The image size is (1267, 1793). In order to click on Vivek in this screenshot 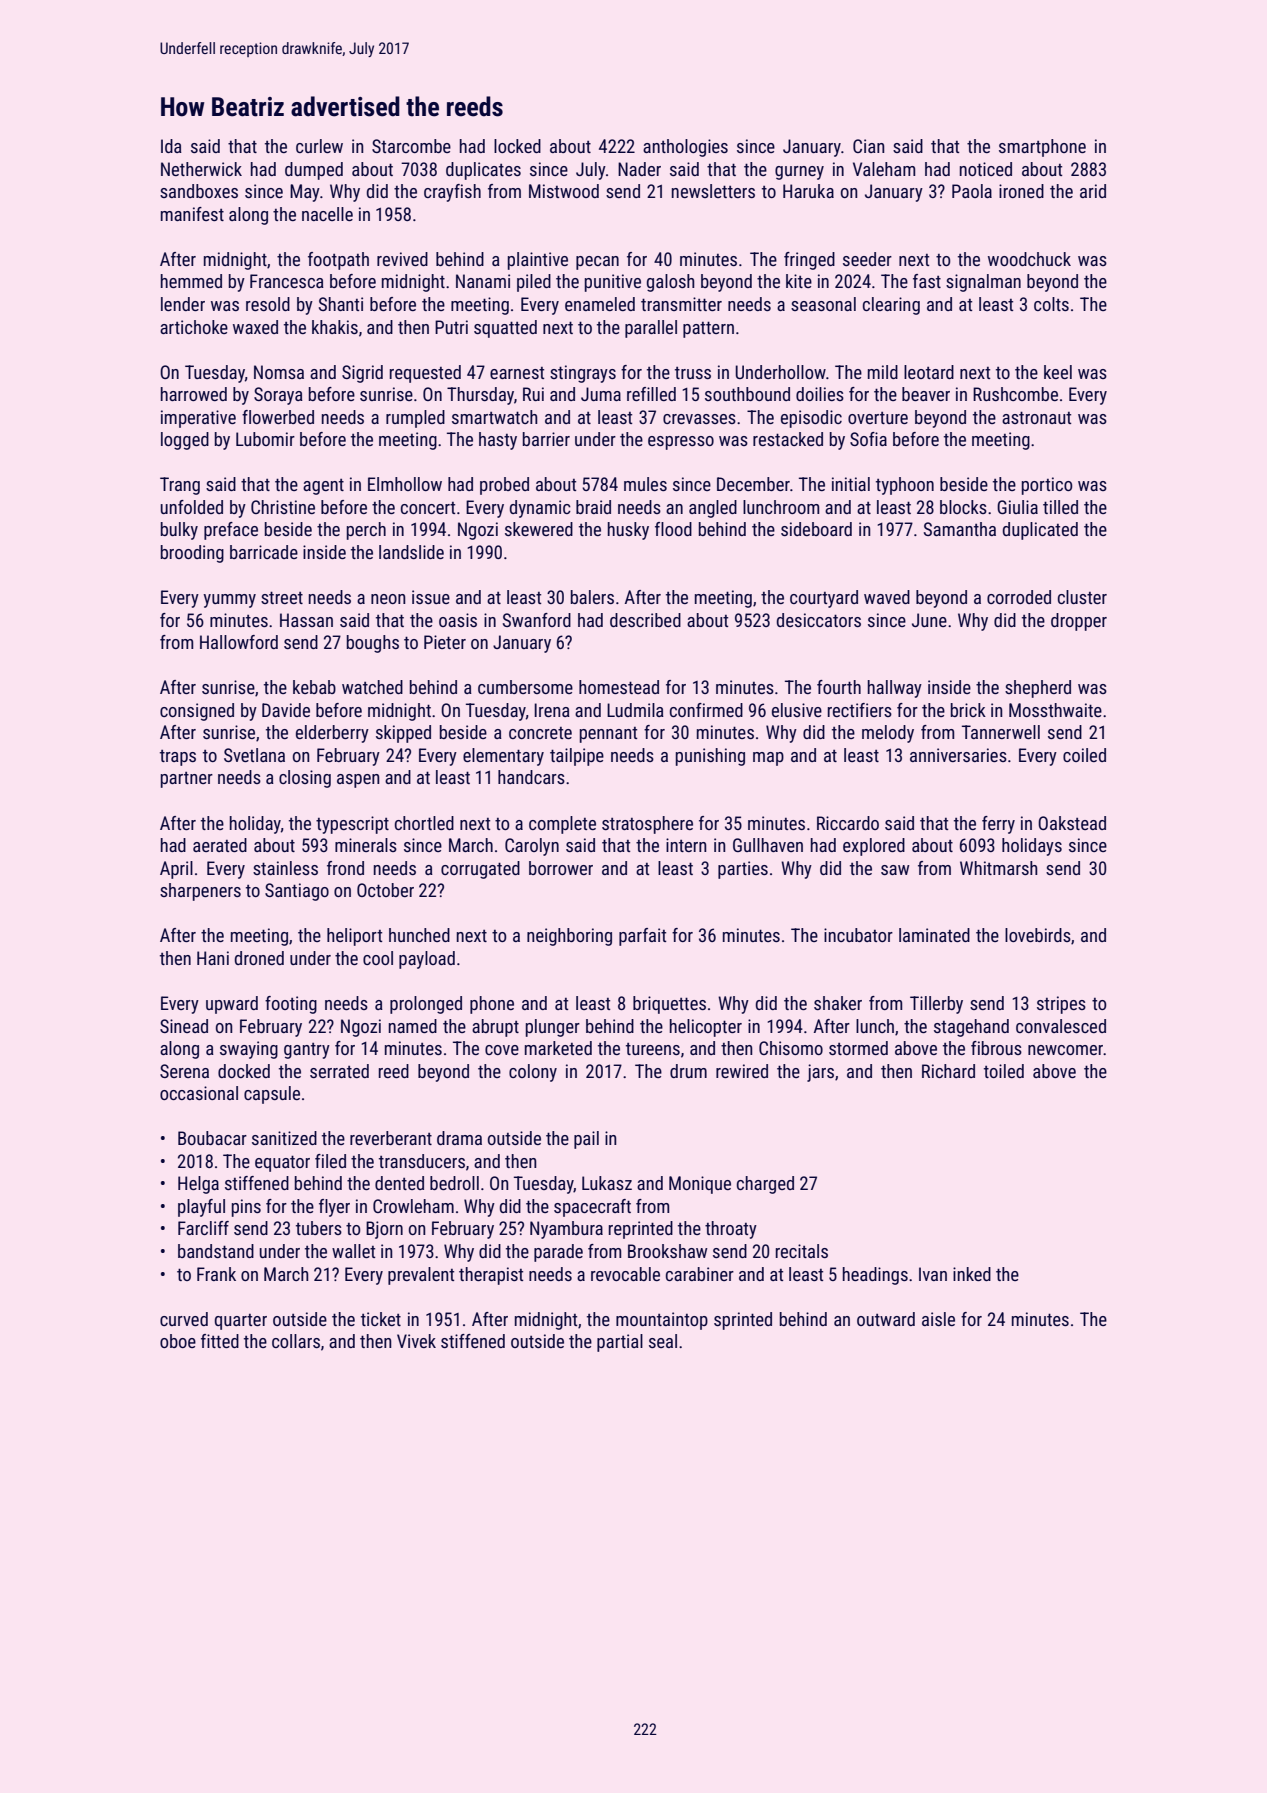, I will do `click(416, 1341)`.
